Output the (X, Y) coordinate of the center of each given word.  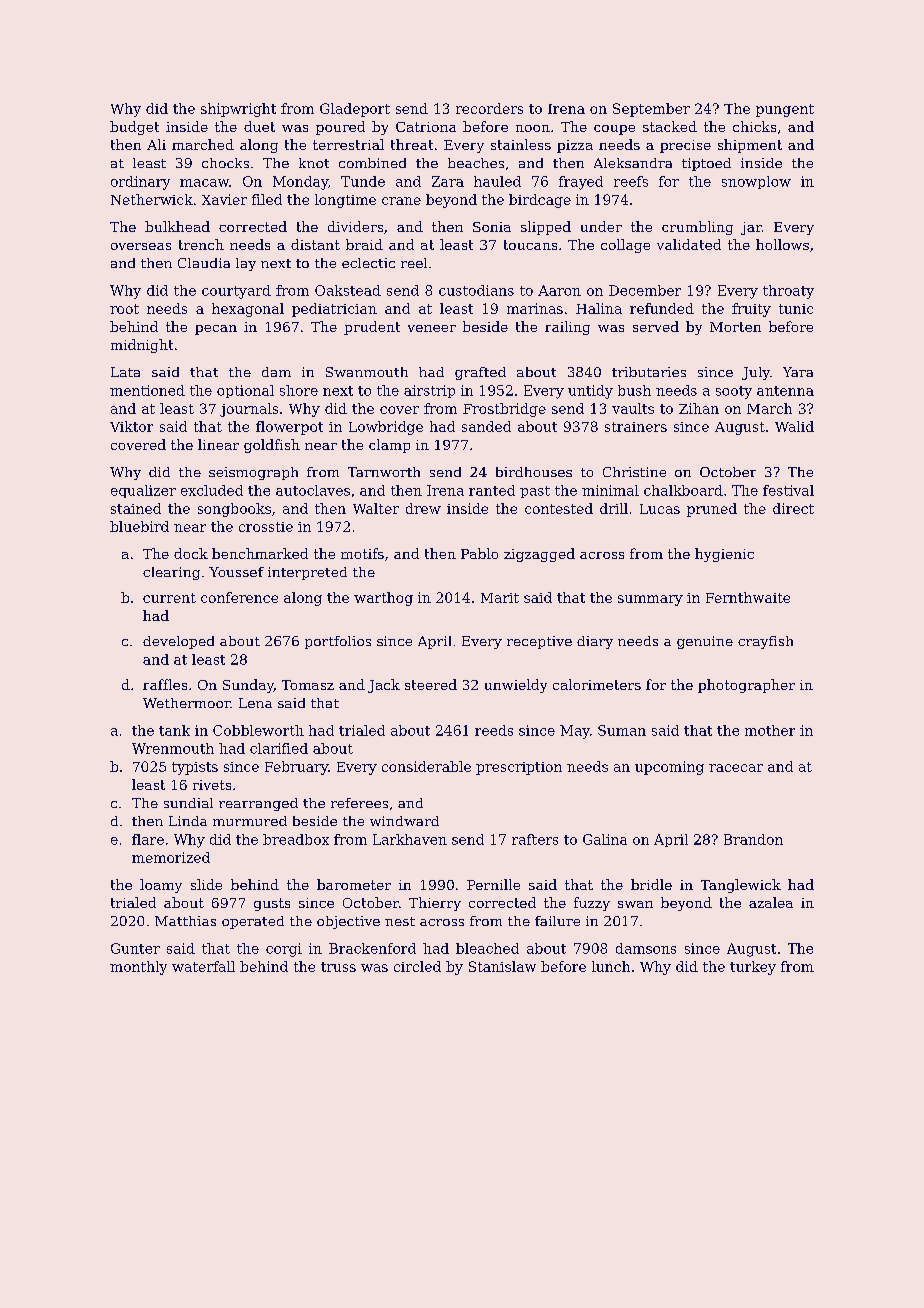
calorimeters (597, 684)
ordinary (140, 183)
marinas (535, 308)
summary (650, 600)
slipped (546, 228)
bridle (651, 884)
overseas (141, 246)
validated (689, 244)
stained (136, 508)
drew (423, 508)
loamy (161, 886)
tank (174, 730)
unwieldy (516, 686)
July (756, 373)
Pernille (493, 884)
